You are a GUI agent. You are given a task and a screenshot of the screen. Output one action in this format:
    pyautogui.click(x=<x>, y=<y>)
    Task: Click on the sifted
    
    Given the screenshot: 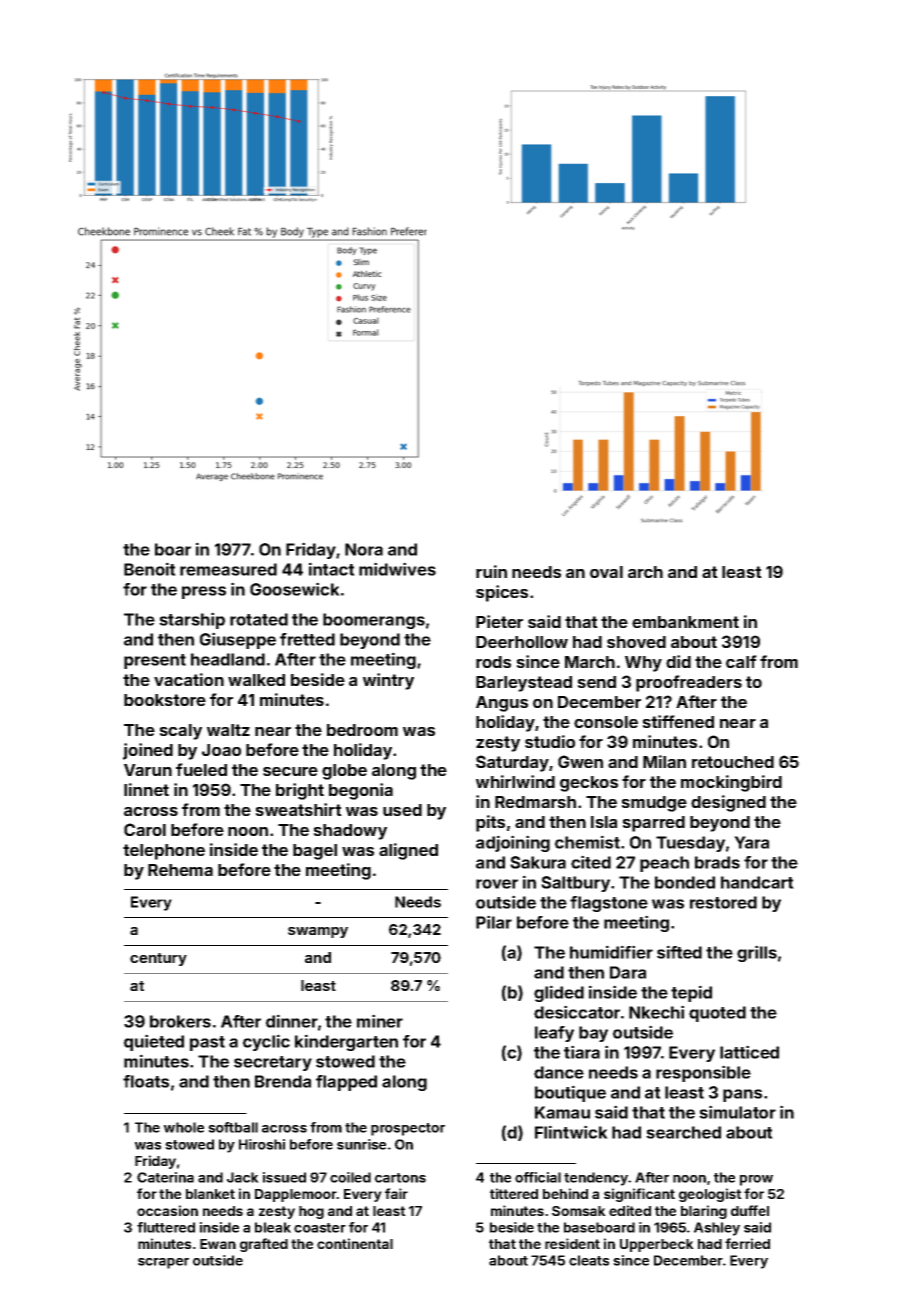 What is the action you would take?
    pyautogui.click(x=679, y=952)
